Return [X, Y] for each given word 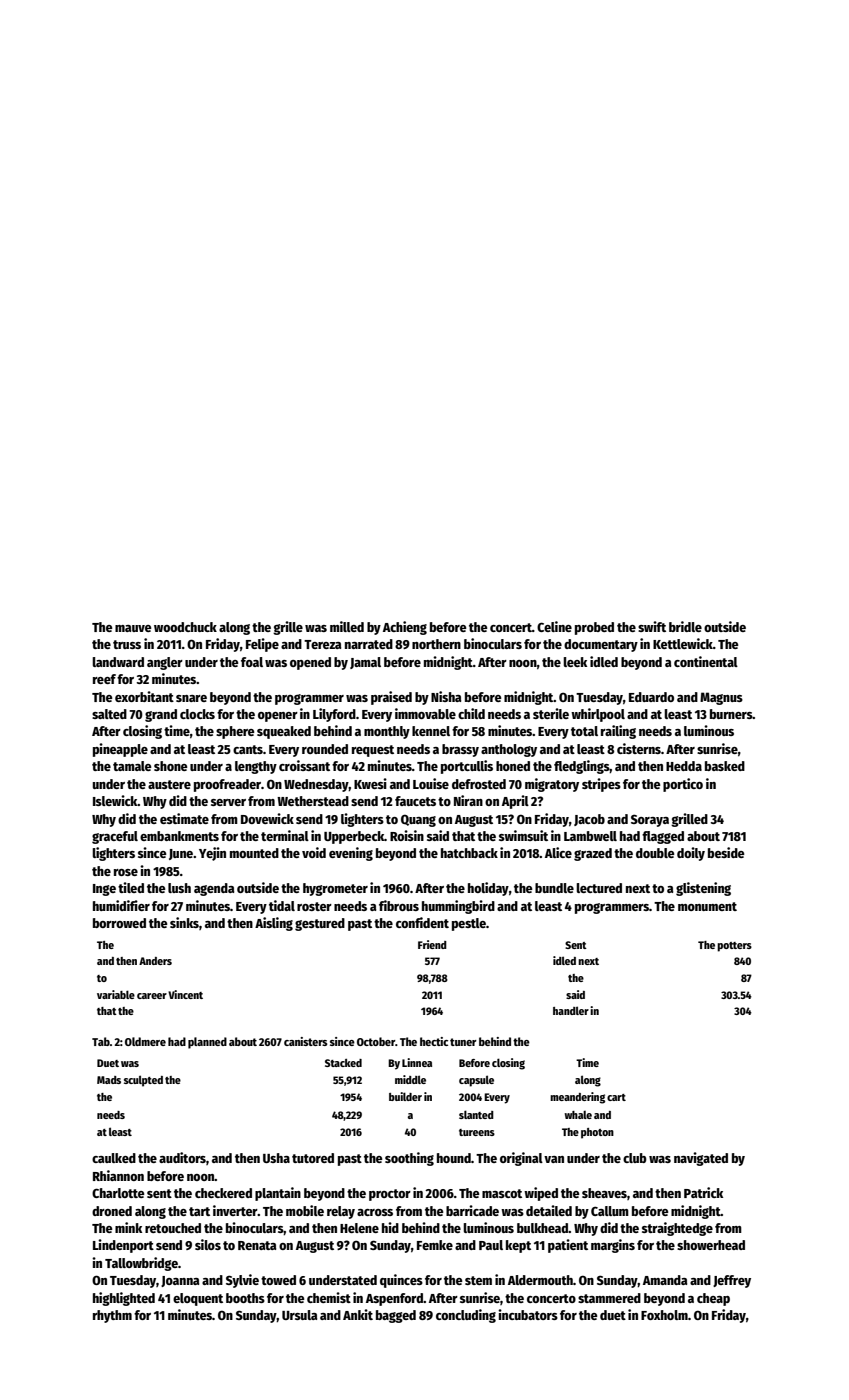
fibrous [399, 905]
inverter [235, 1210]
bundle [554, 888]
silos [208, 1244]
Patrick [703, 1192]
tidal [282, 905]
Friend [432, 944]
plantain [278, 1194]
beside [726, 852]
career [152, 996]
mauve [133, 628]
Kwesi [370, 783]
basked [725, 766]
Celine [554, 626]
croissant [304, 765]
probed [594, 628]
